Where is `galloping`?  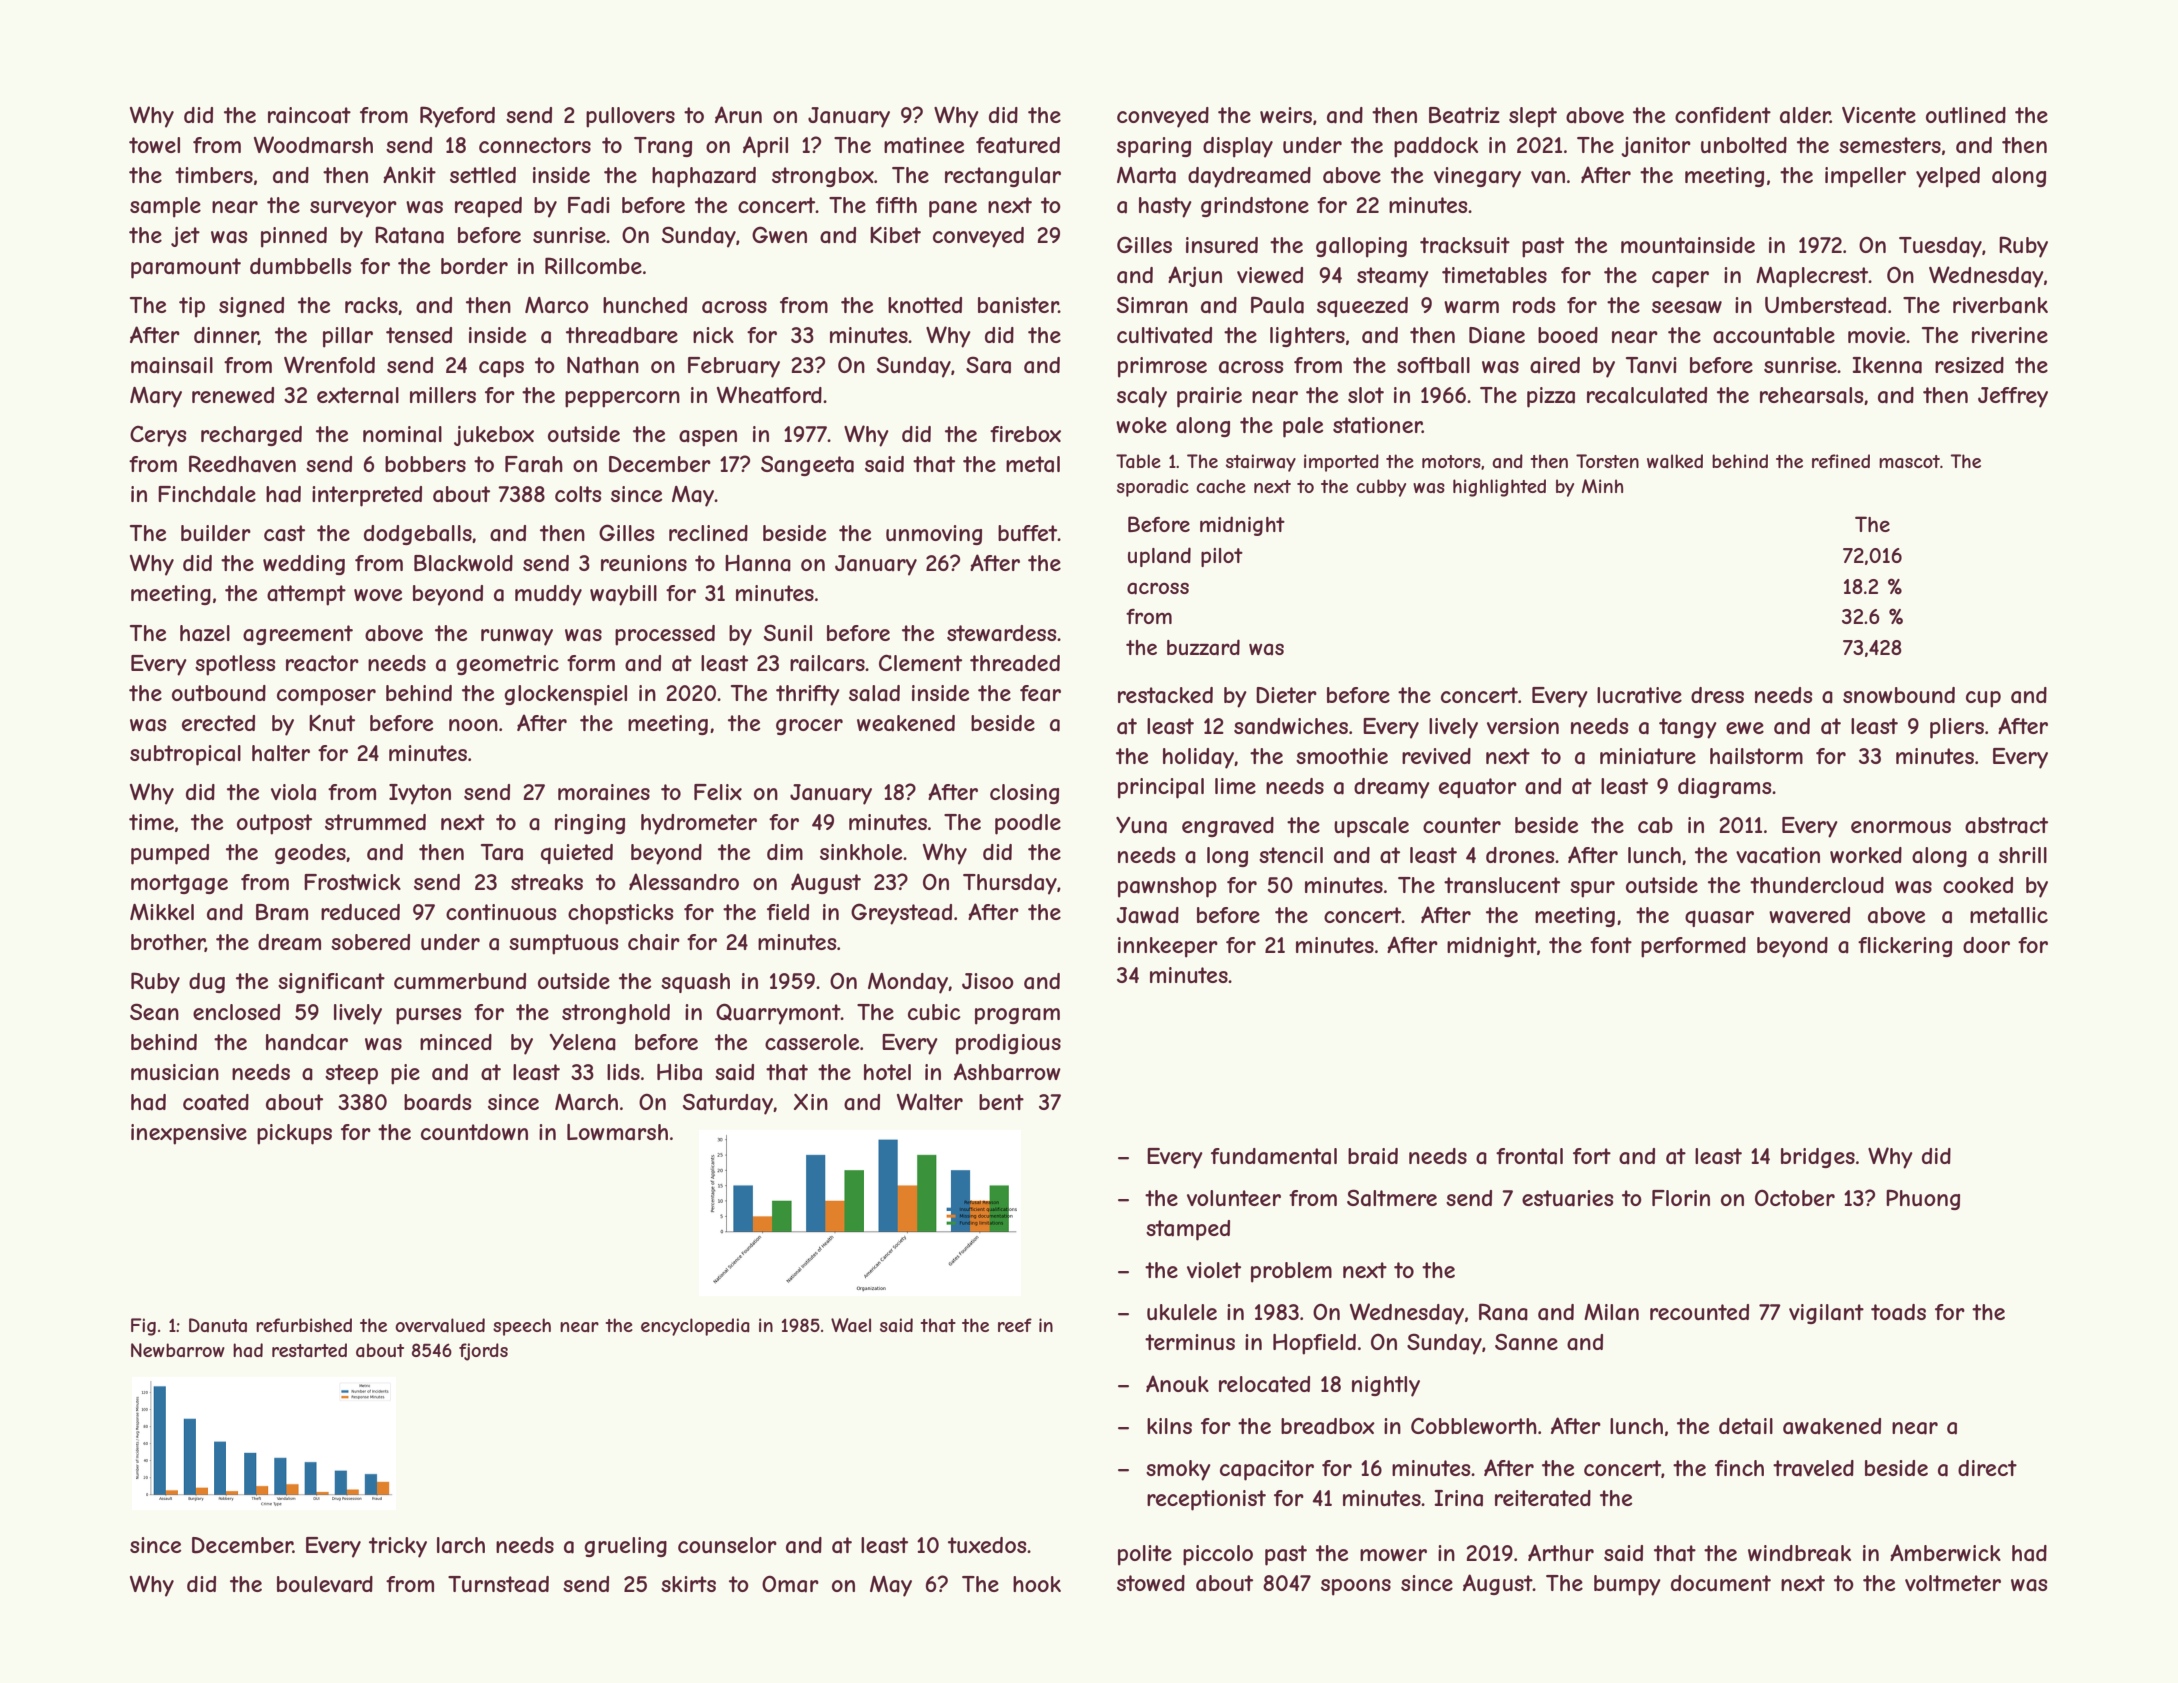 galloping is located at coordinates (1361, 247).
